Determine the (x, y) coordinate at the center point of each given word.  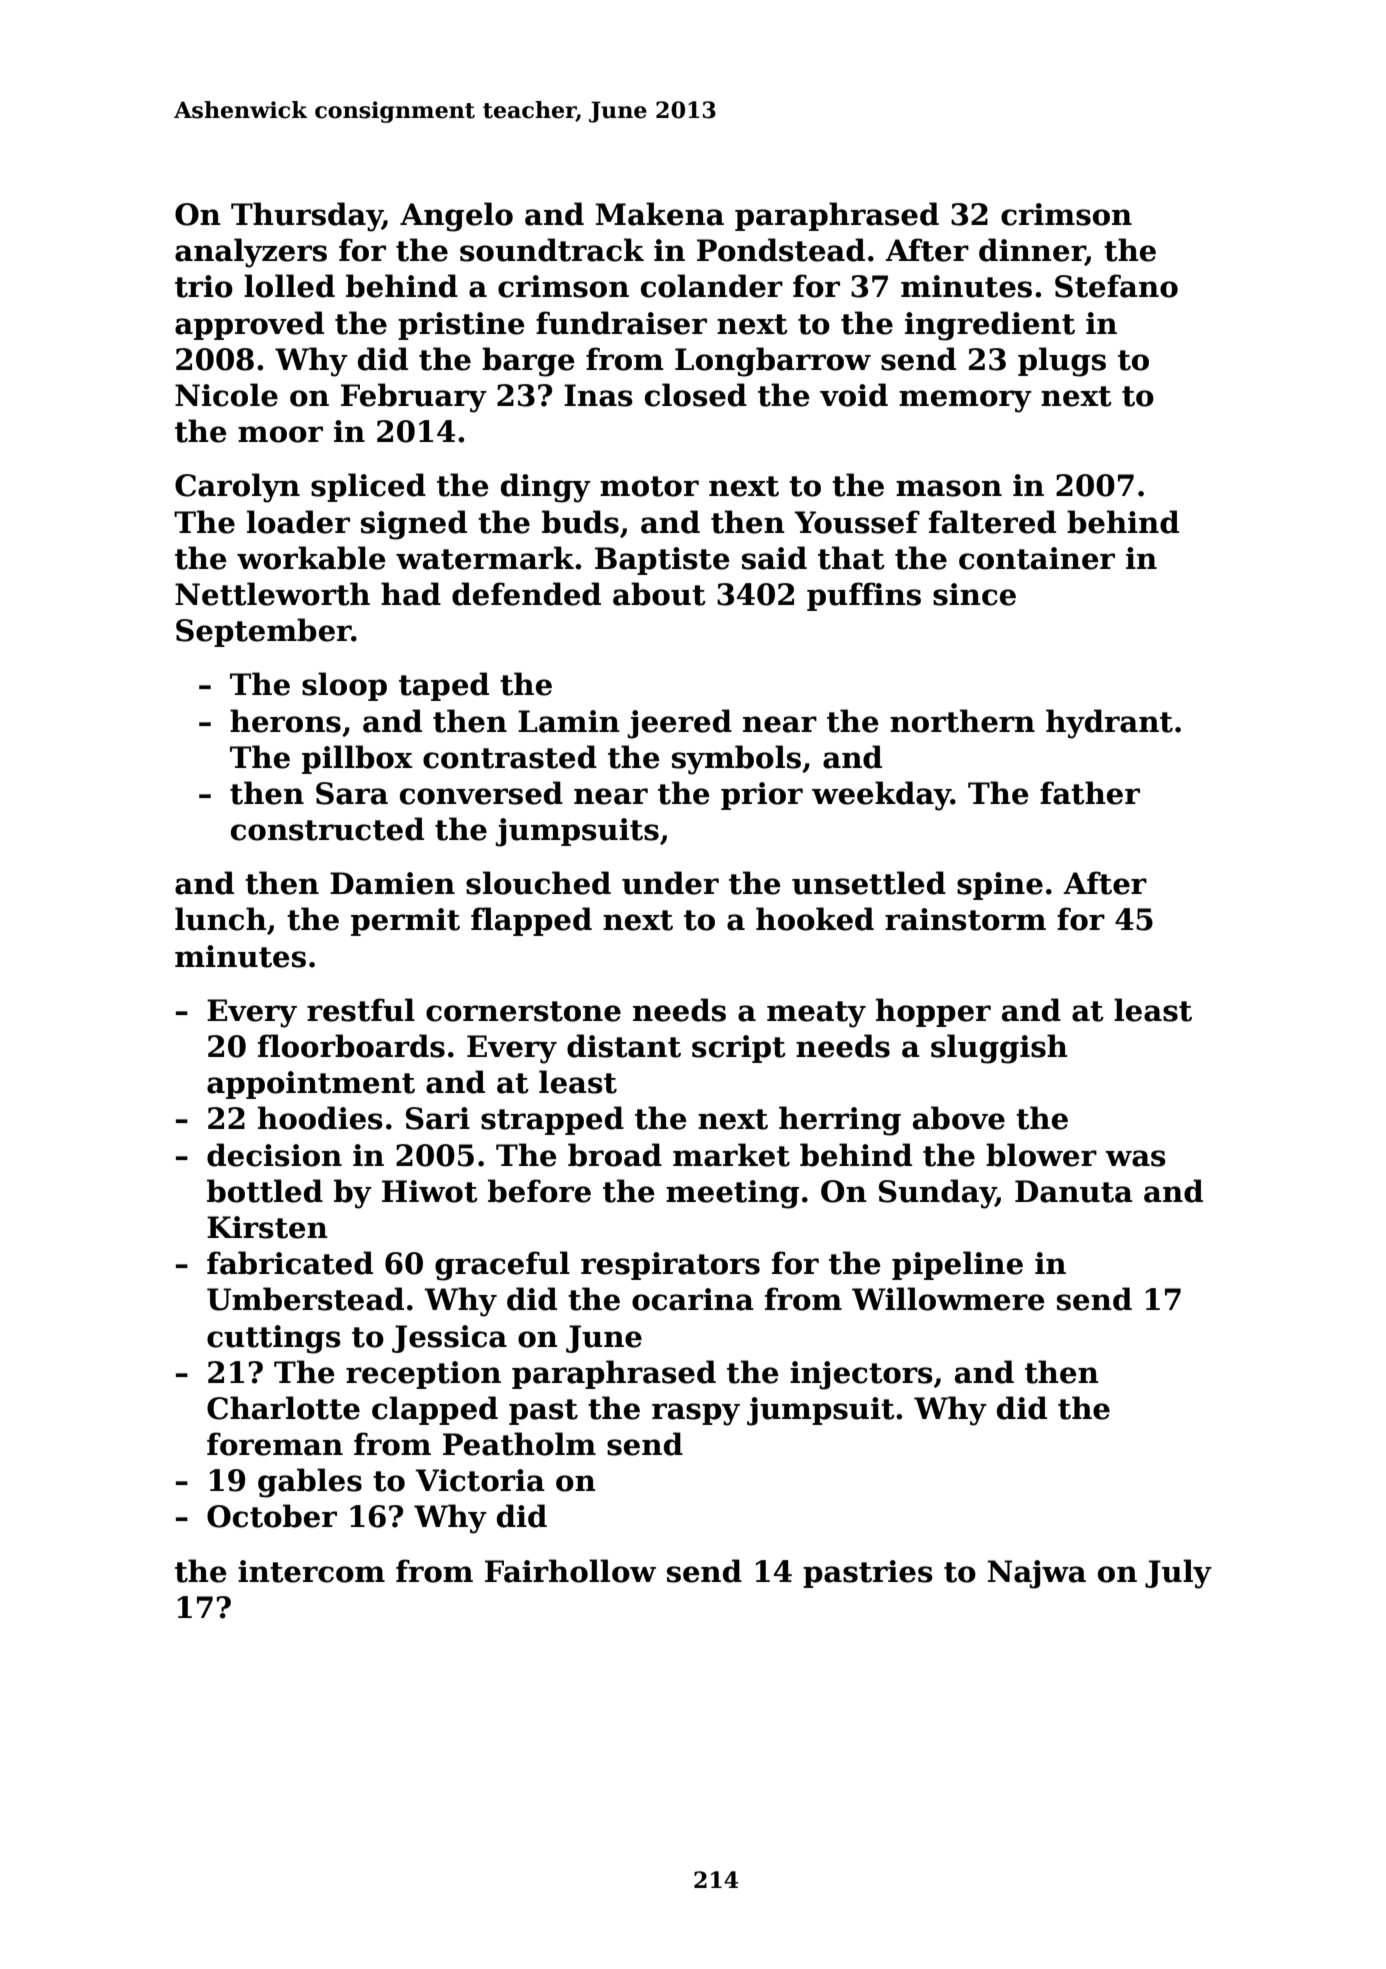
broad (615, 1155)
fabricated (290, 1263)
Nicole (226, 395)
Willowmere (948, 1299)
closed (696, 395)
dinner (1032, 251)
